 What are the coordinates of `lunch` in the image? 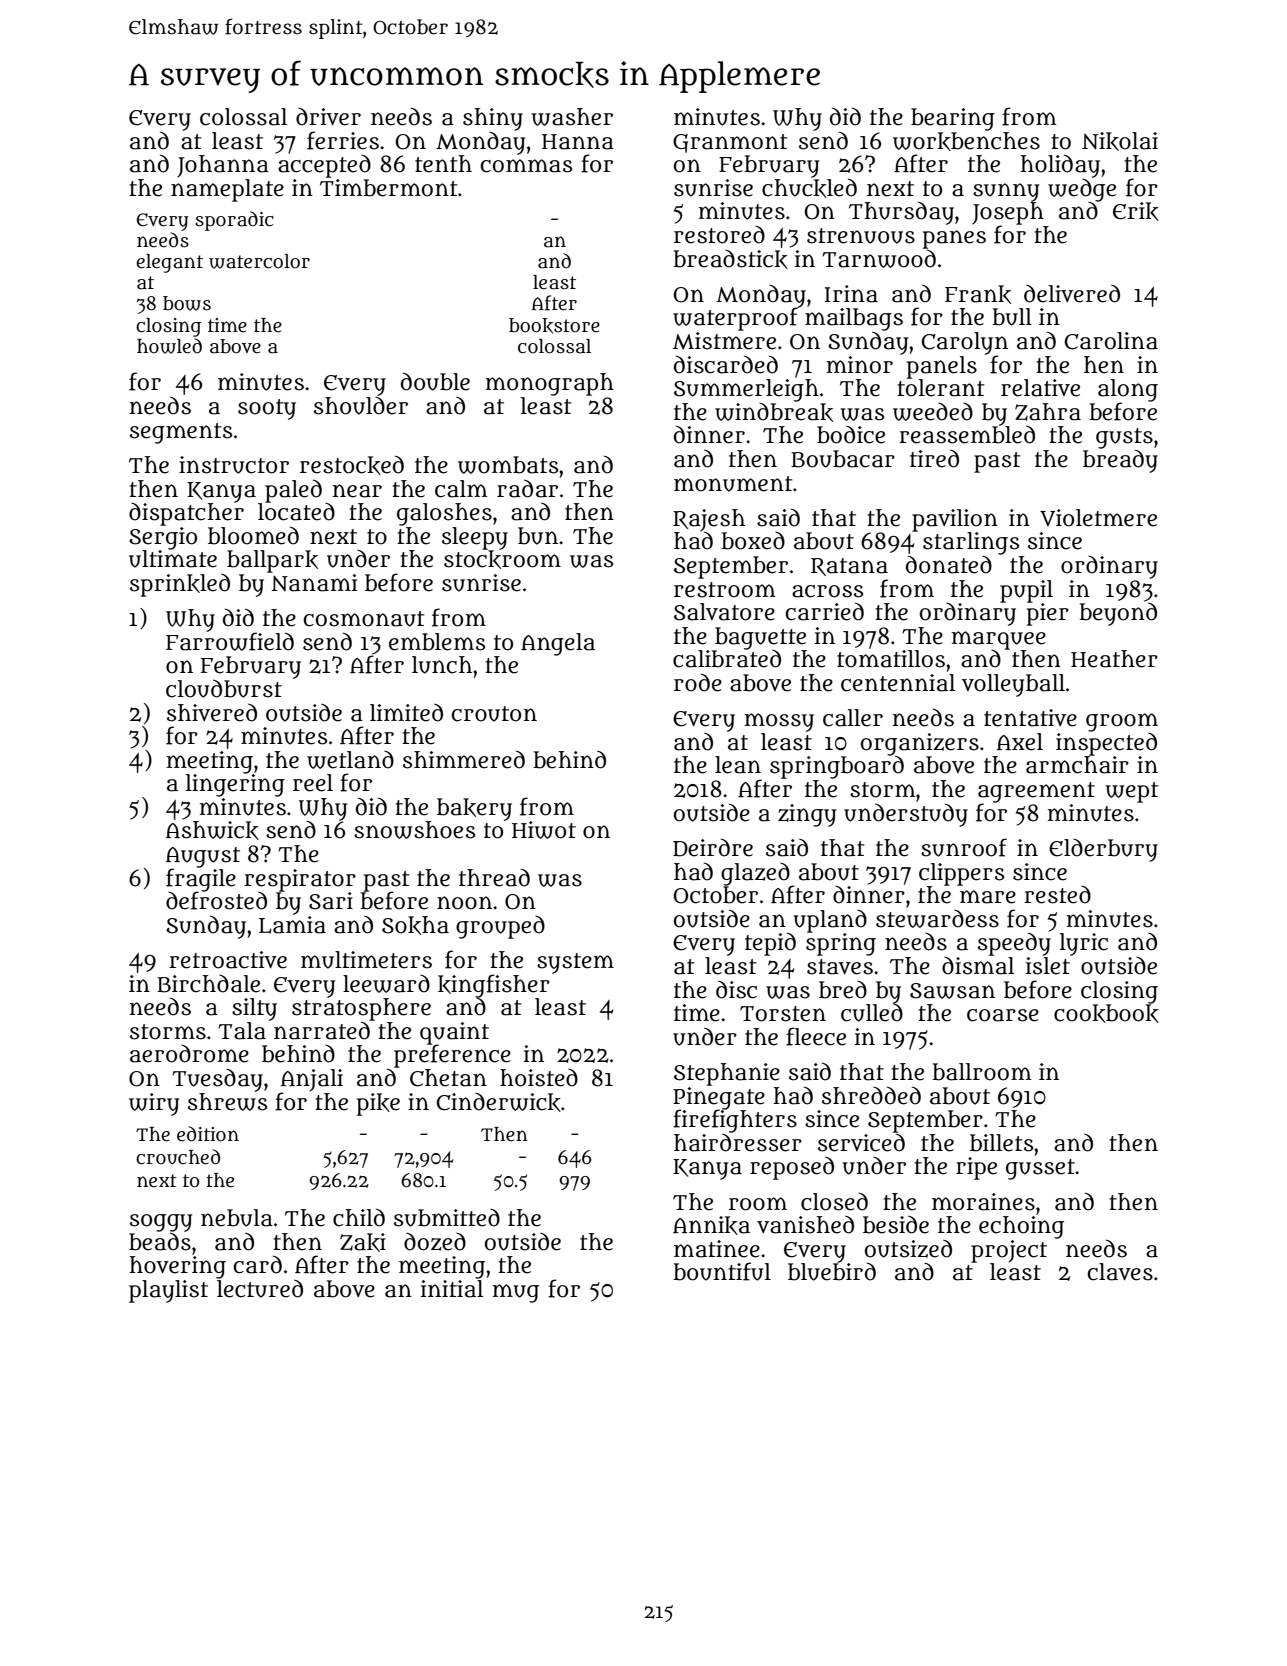 It's located at (442, 665).
